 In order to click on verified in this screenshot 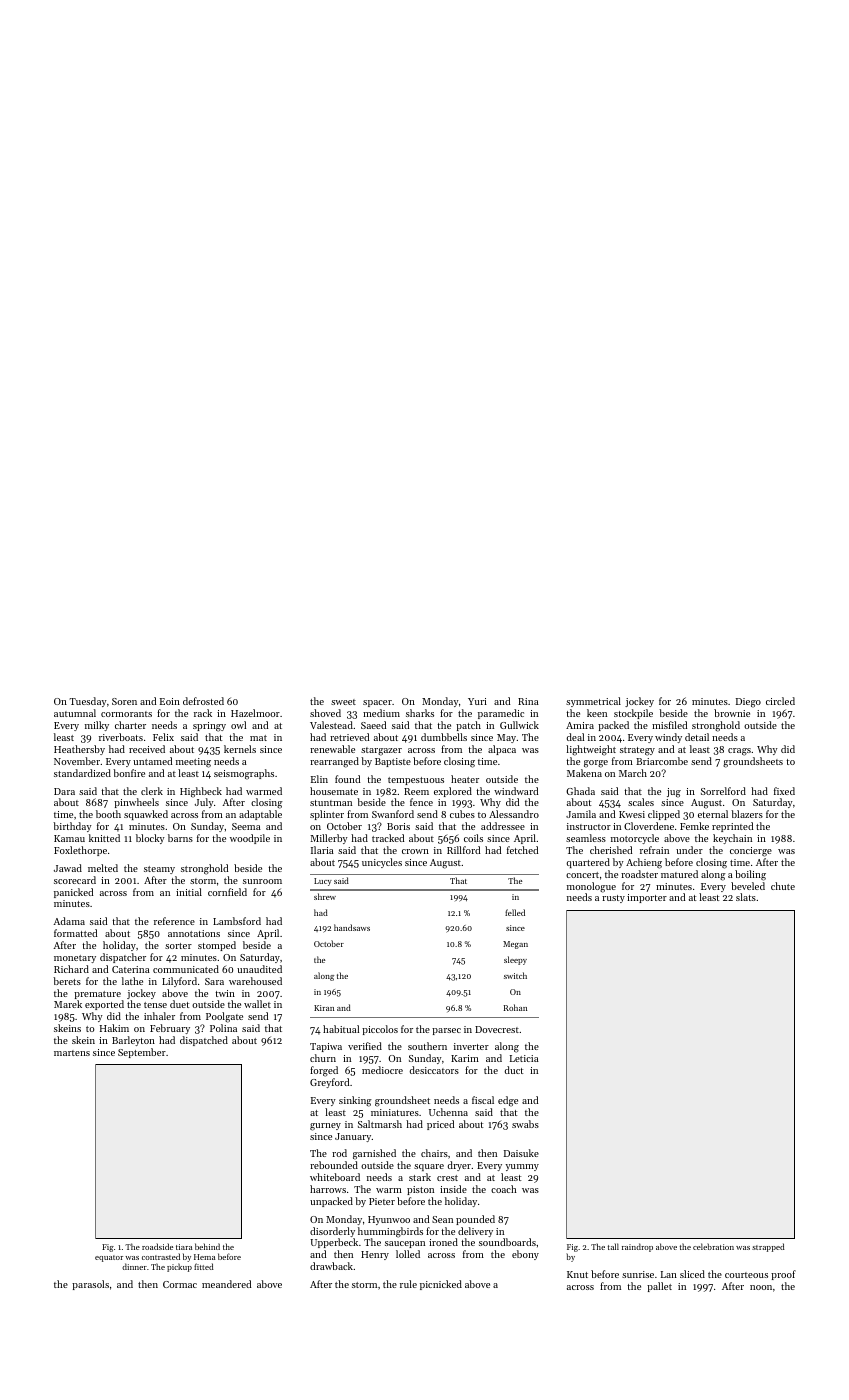, I will do `click(365, 1046)`.
